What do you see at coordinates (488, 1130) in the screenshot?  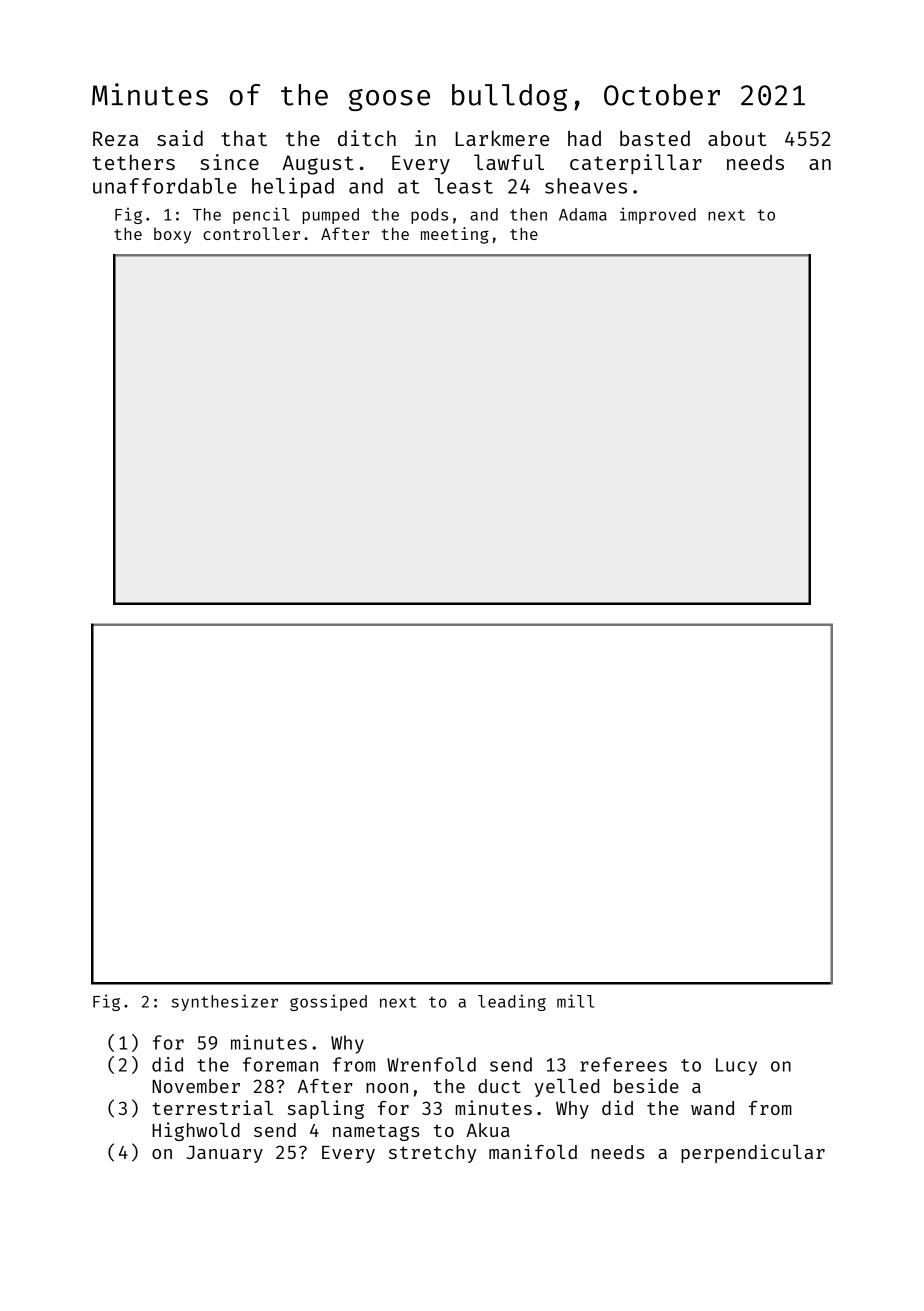 I see `Akua` at bounding box center [488, 1130].
